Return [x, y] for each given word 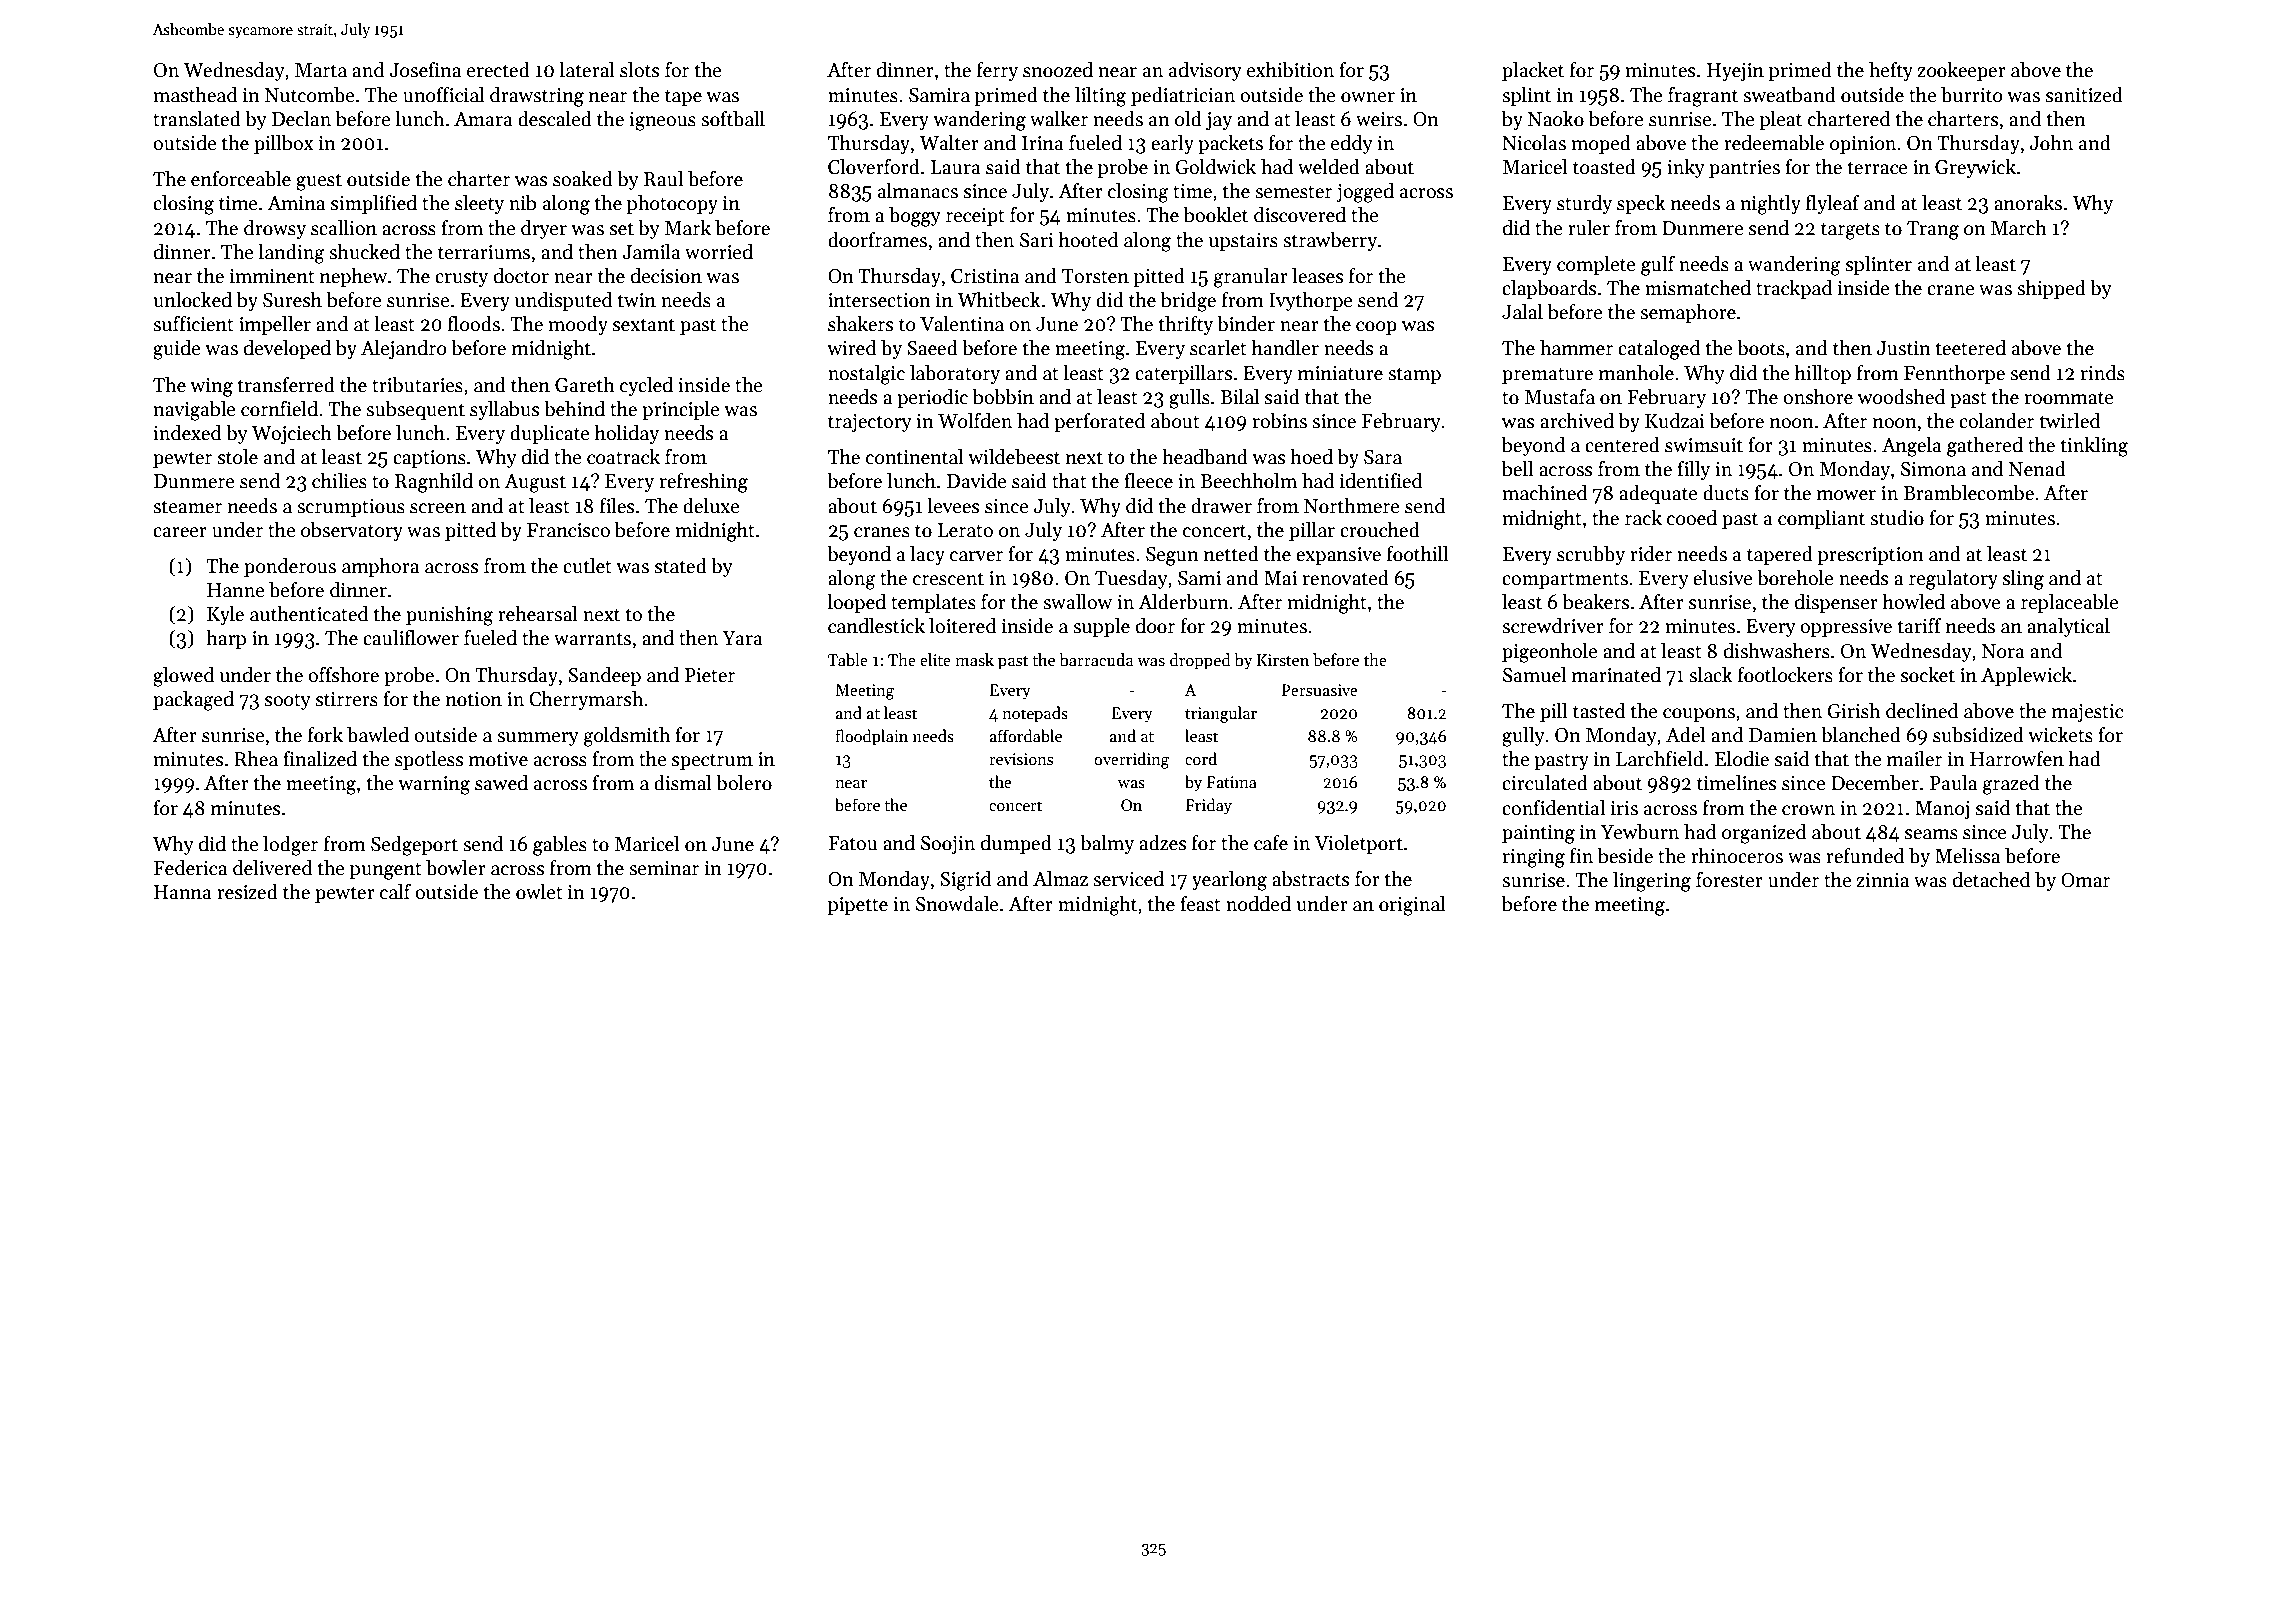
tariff [1919, 626]
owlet [539, 892]
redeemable [1774, 143]
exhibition [1290, 70]
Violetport [1358, 844]
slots [639, 70]
